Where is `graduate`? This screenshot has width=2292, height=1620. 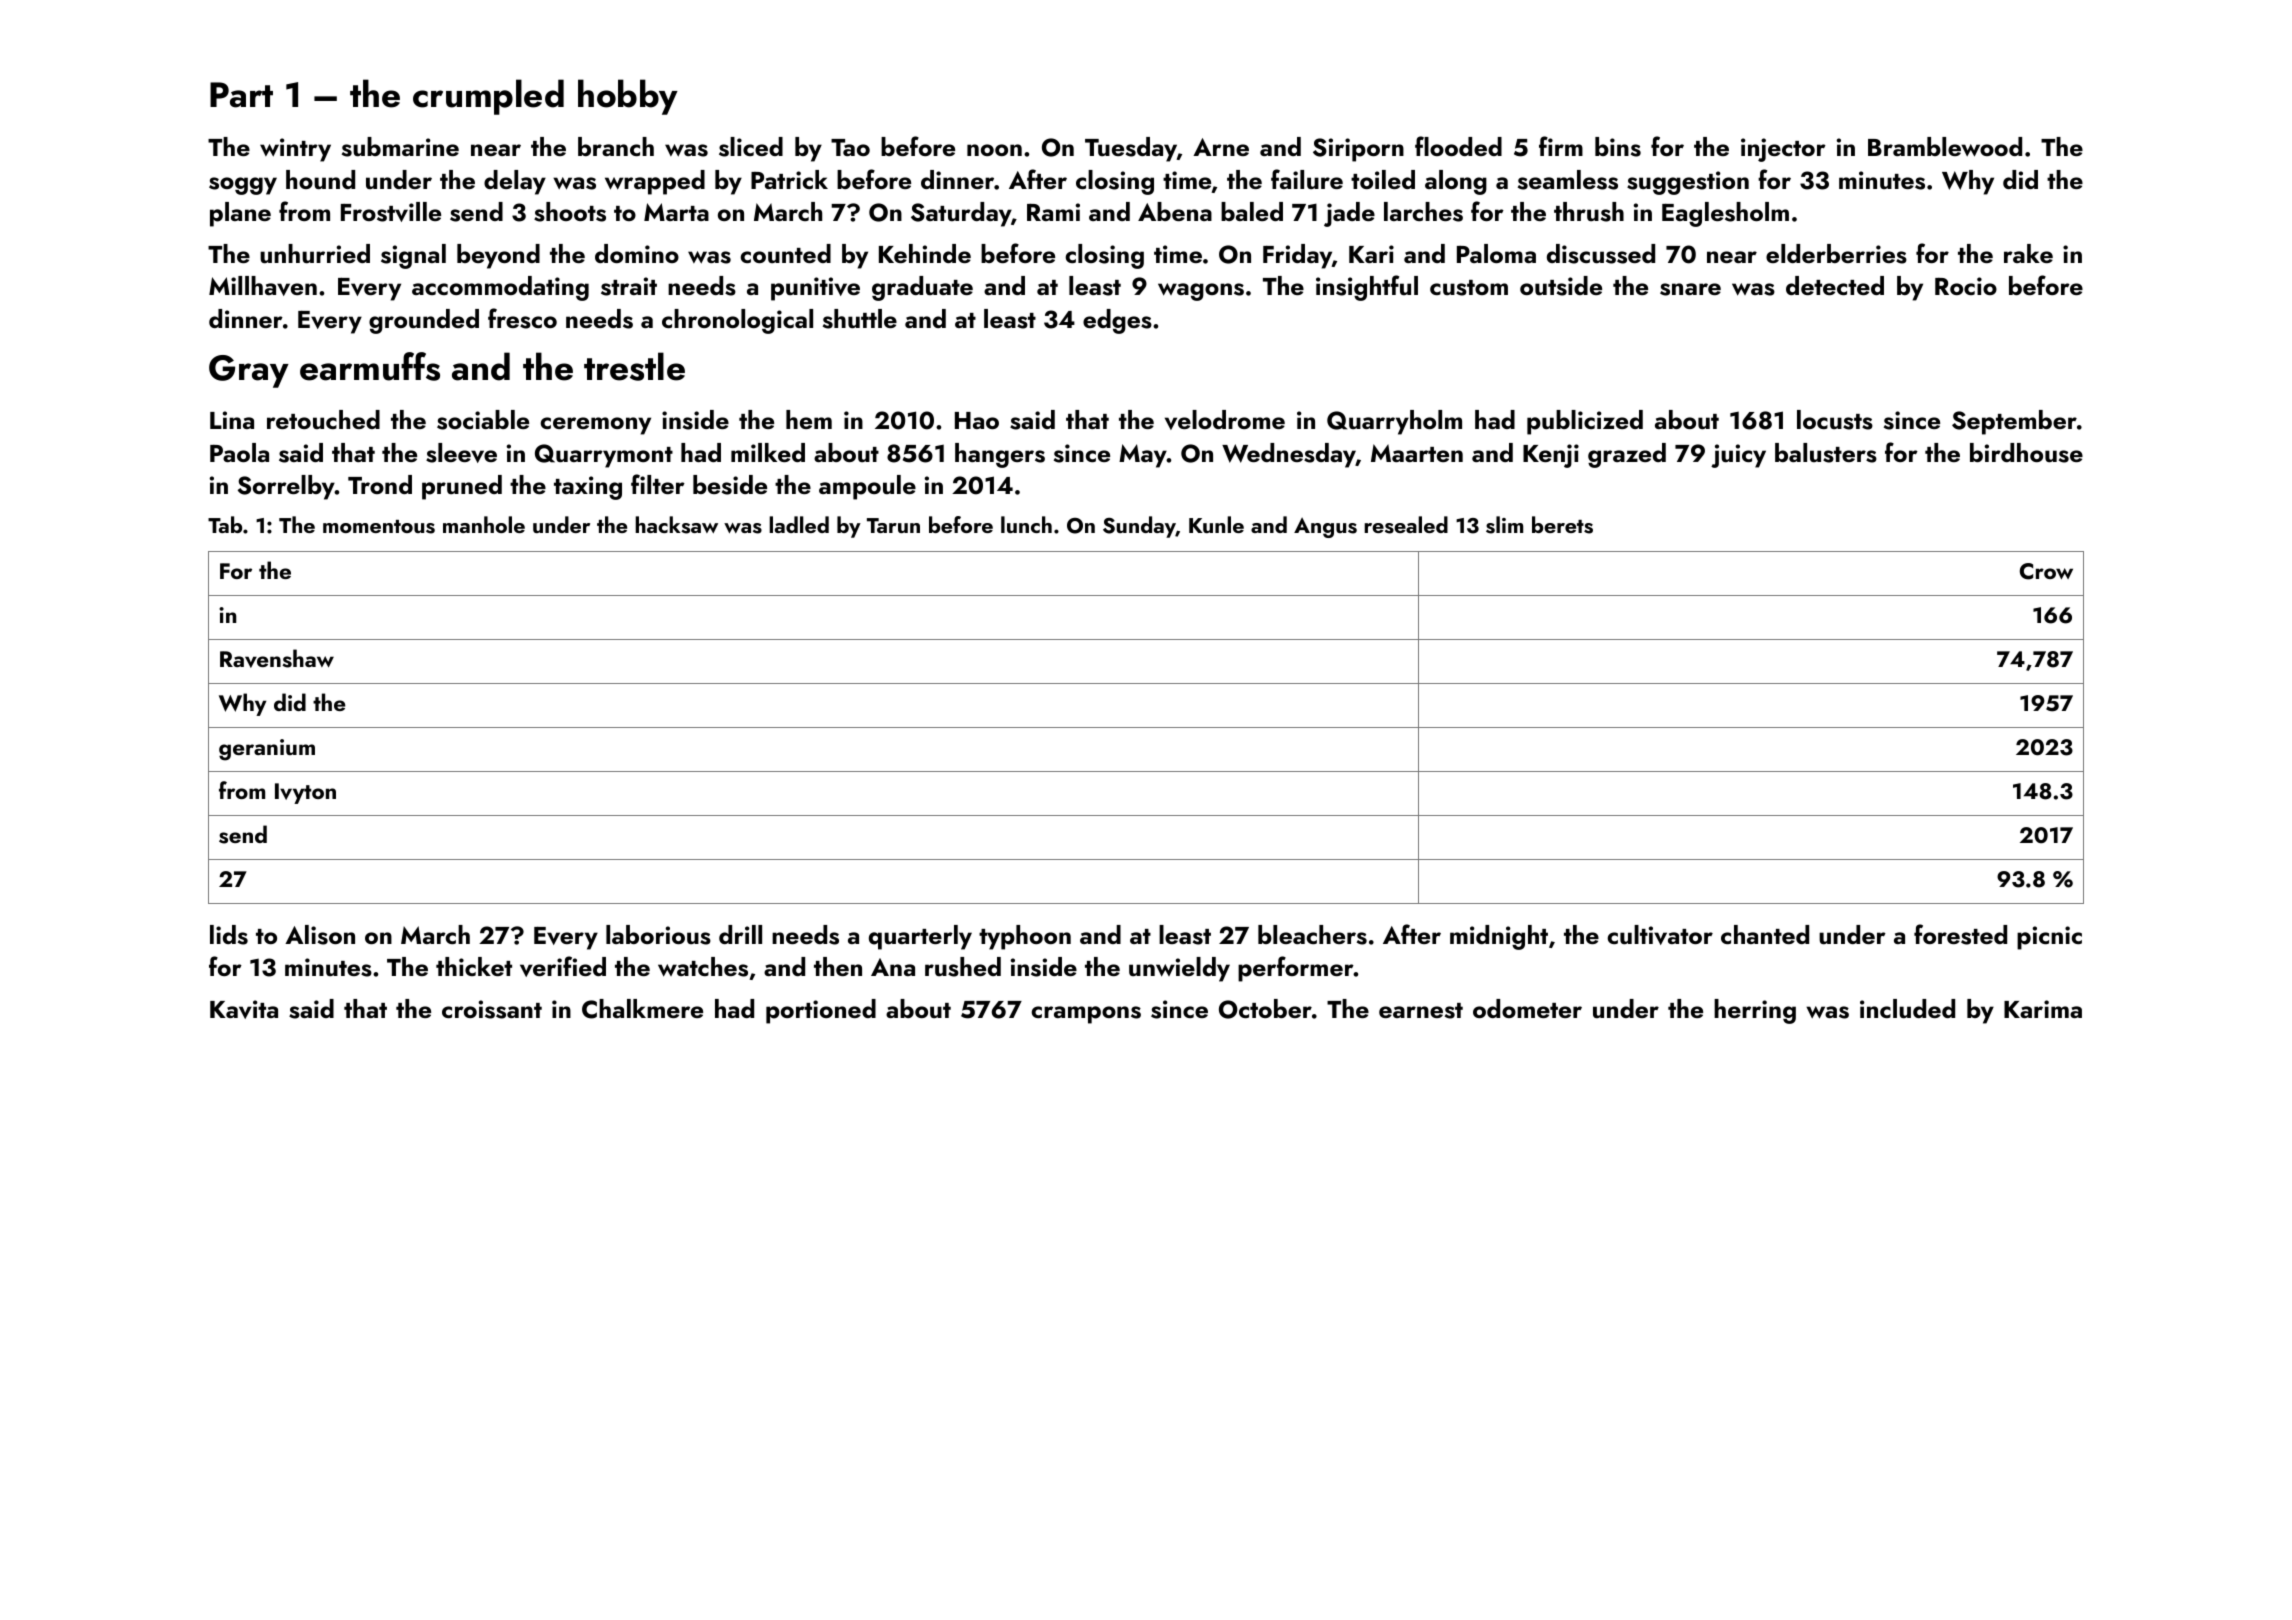 graduate is located at coordinates (922, 288).
